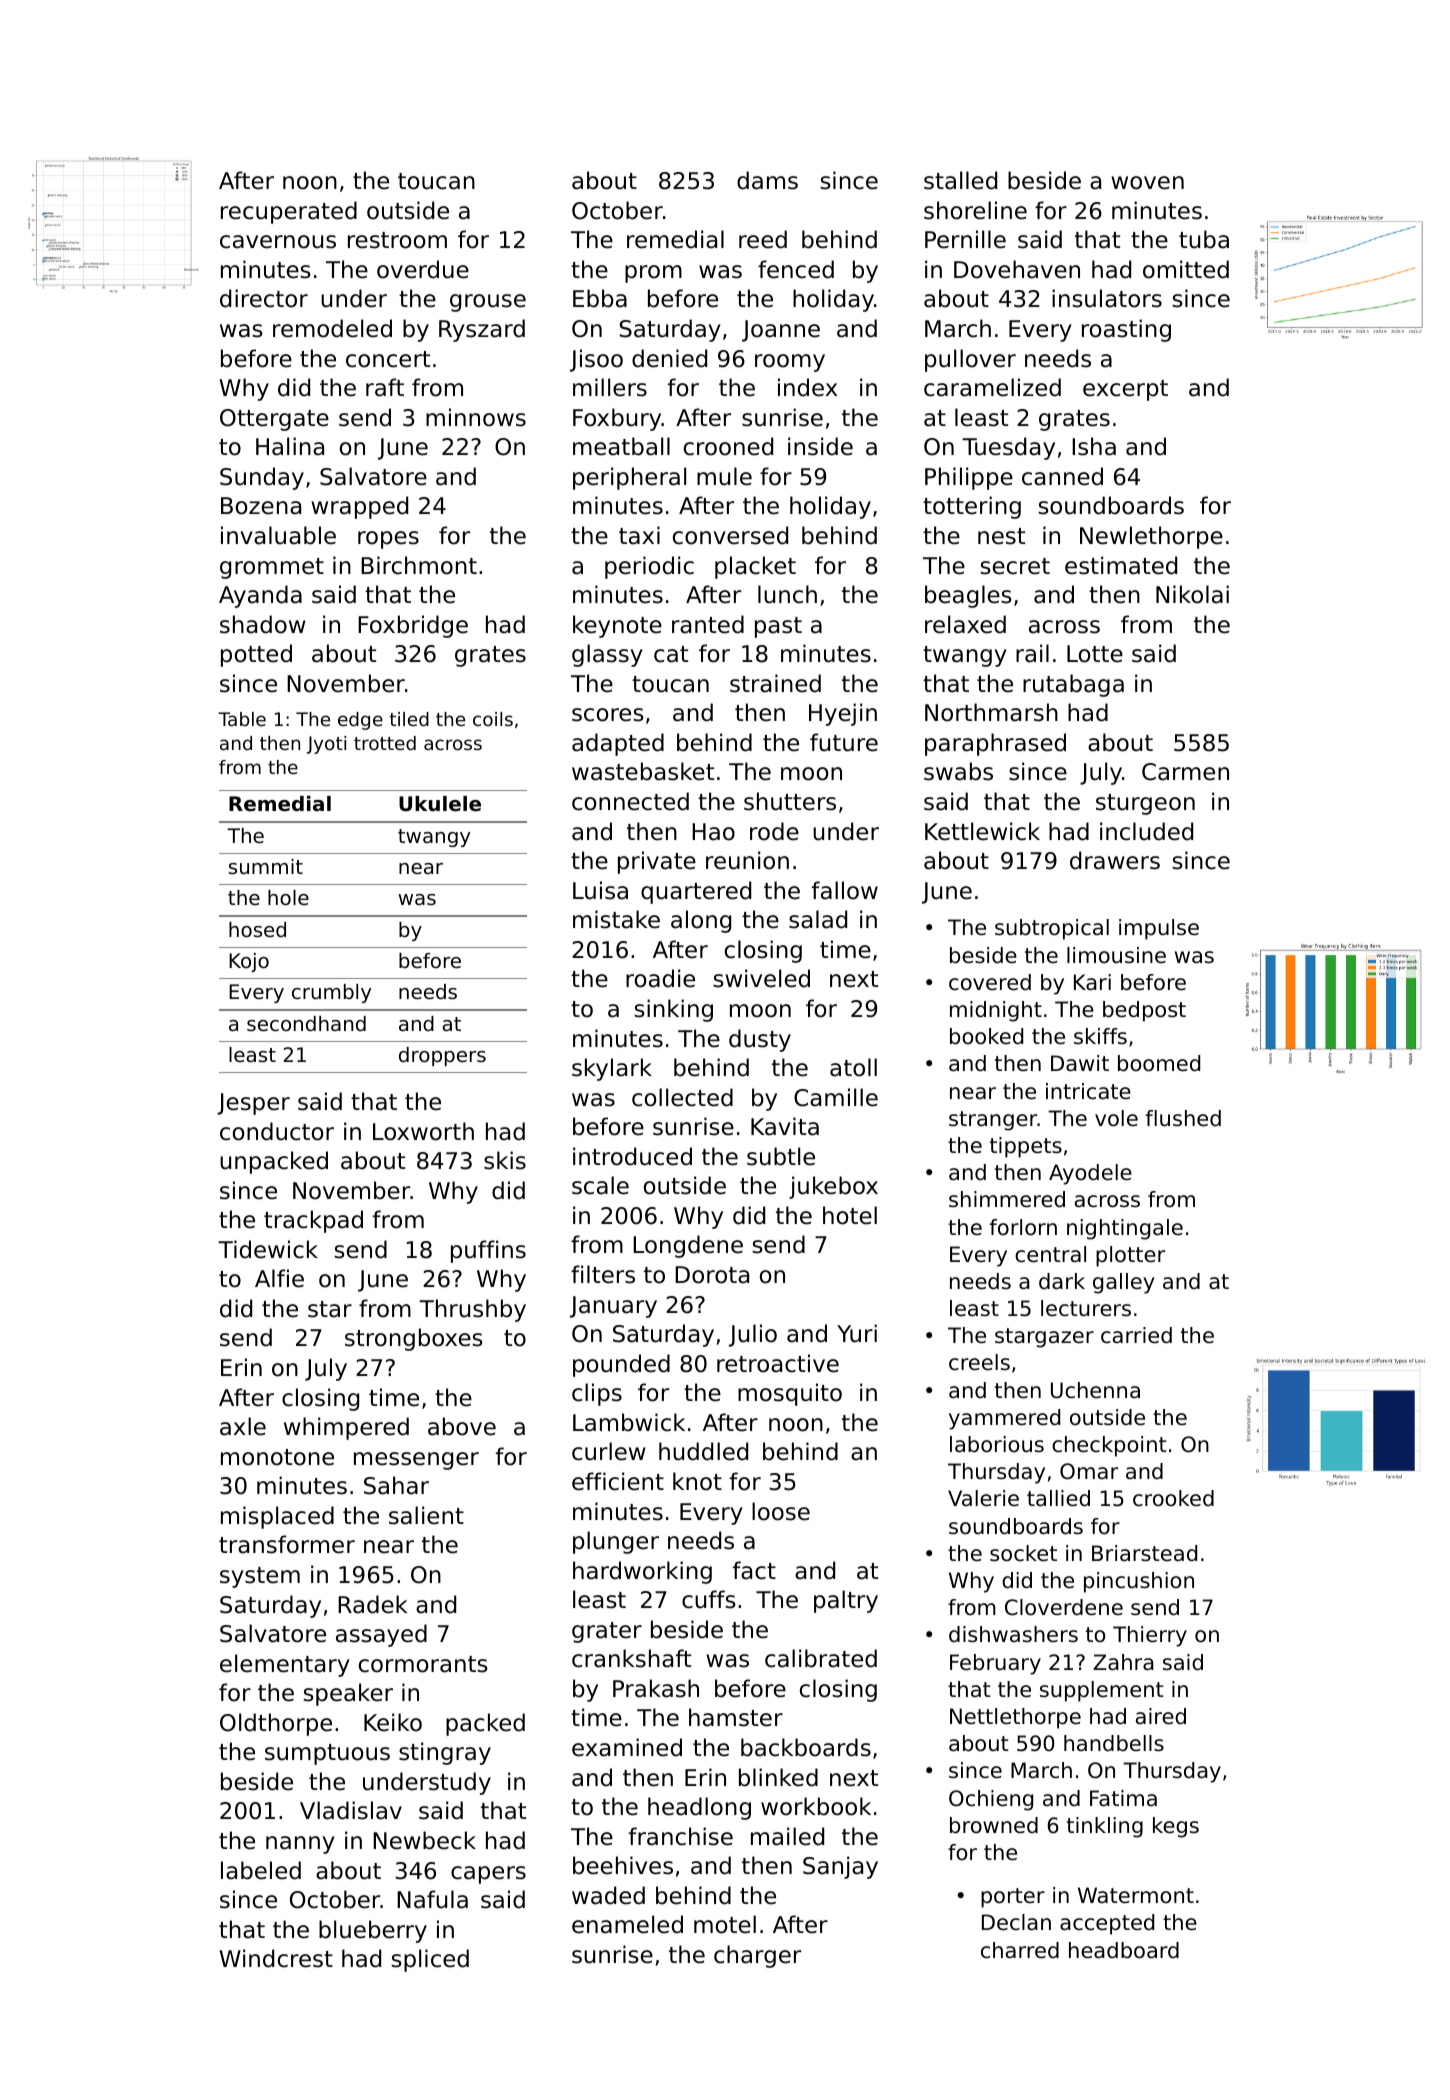  What do you see at coordinates (1124, 1950) in the document?
I see `headboard` at bounding box center [1124, 1950].
